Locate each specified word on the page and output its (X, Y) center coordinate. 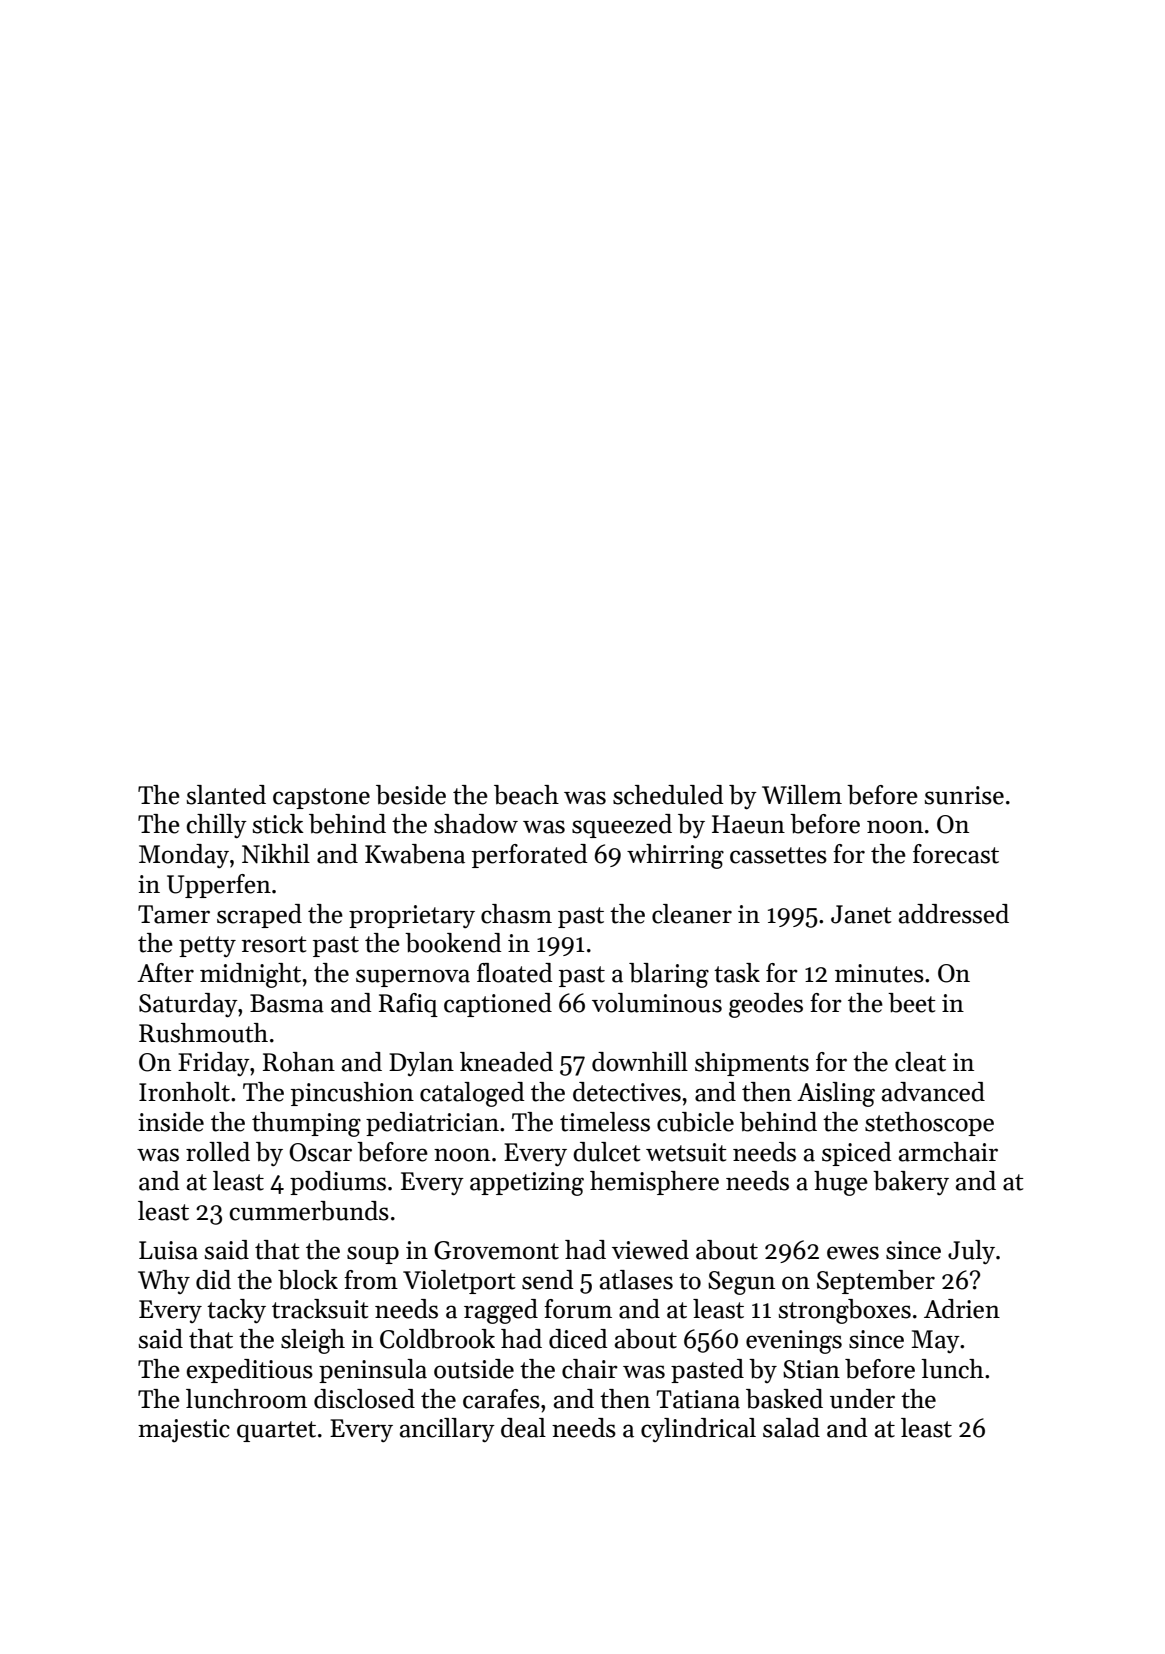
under (862, 1399)
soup (373, 1255)
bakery (911, 1183)
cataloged (472, 1094)
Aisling (836, 1094)
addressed (954, 914)
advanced (933, 1092)
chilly (217, 826)
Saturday (188, 1005)
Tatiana (698, 1399)
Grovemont (496, 1250)
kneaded (506, 1062)
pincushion (352, 1094)
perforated (530, 856)
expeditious (250, 1371)
